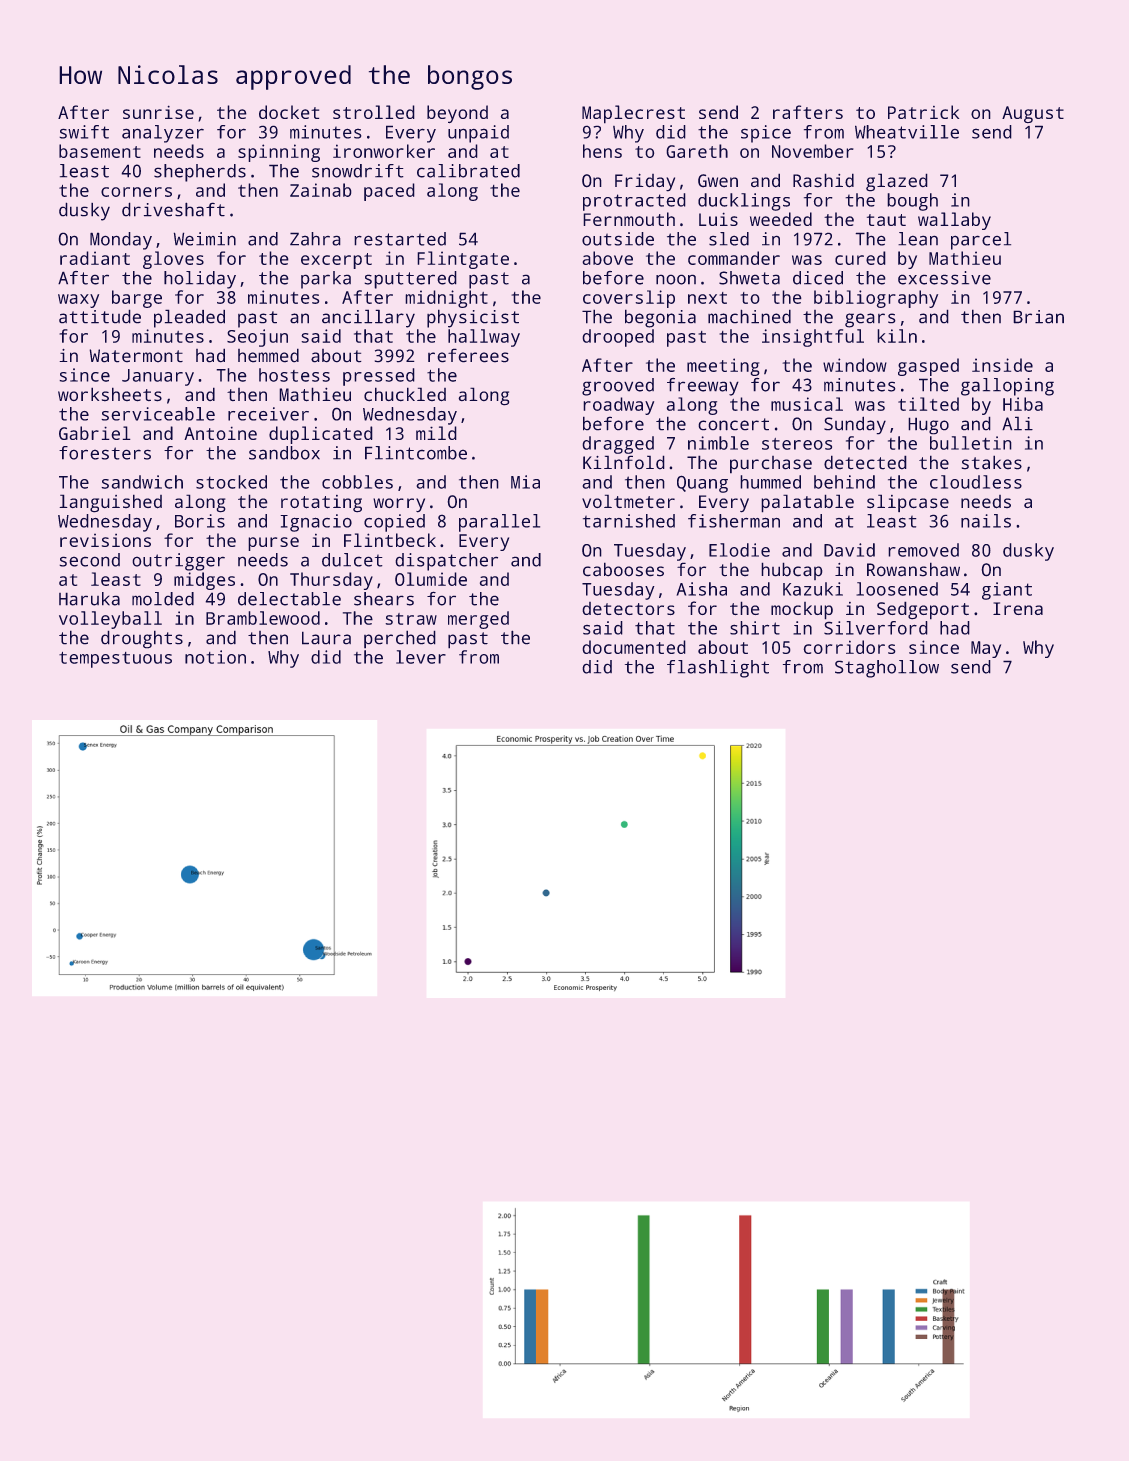 This image has width=1129, height=1461. What do you see at coordinates (628, 501) in the image?
I see `voltmeter` at bounding box center [628, 501].
